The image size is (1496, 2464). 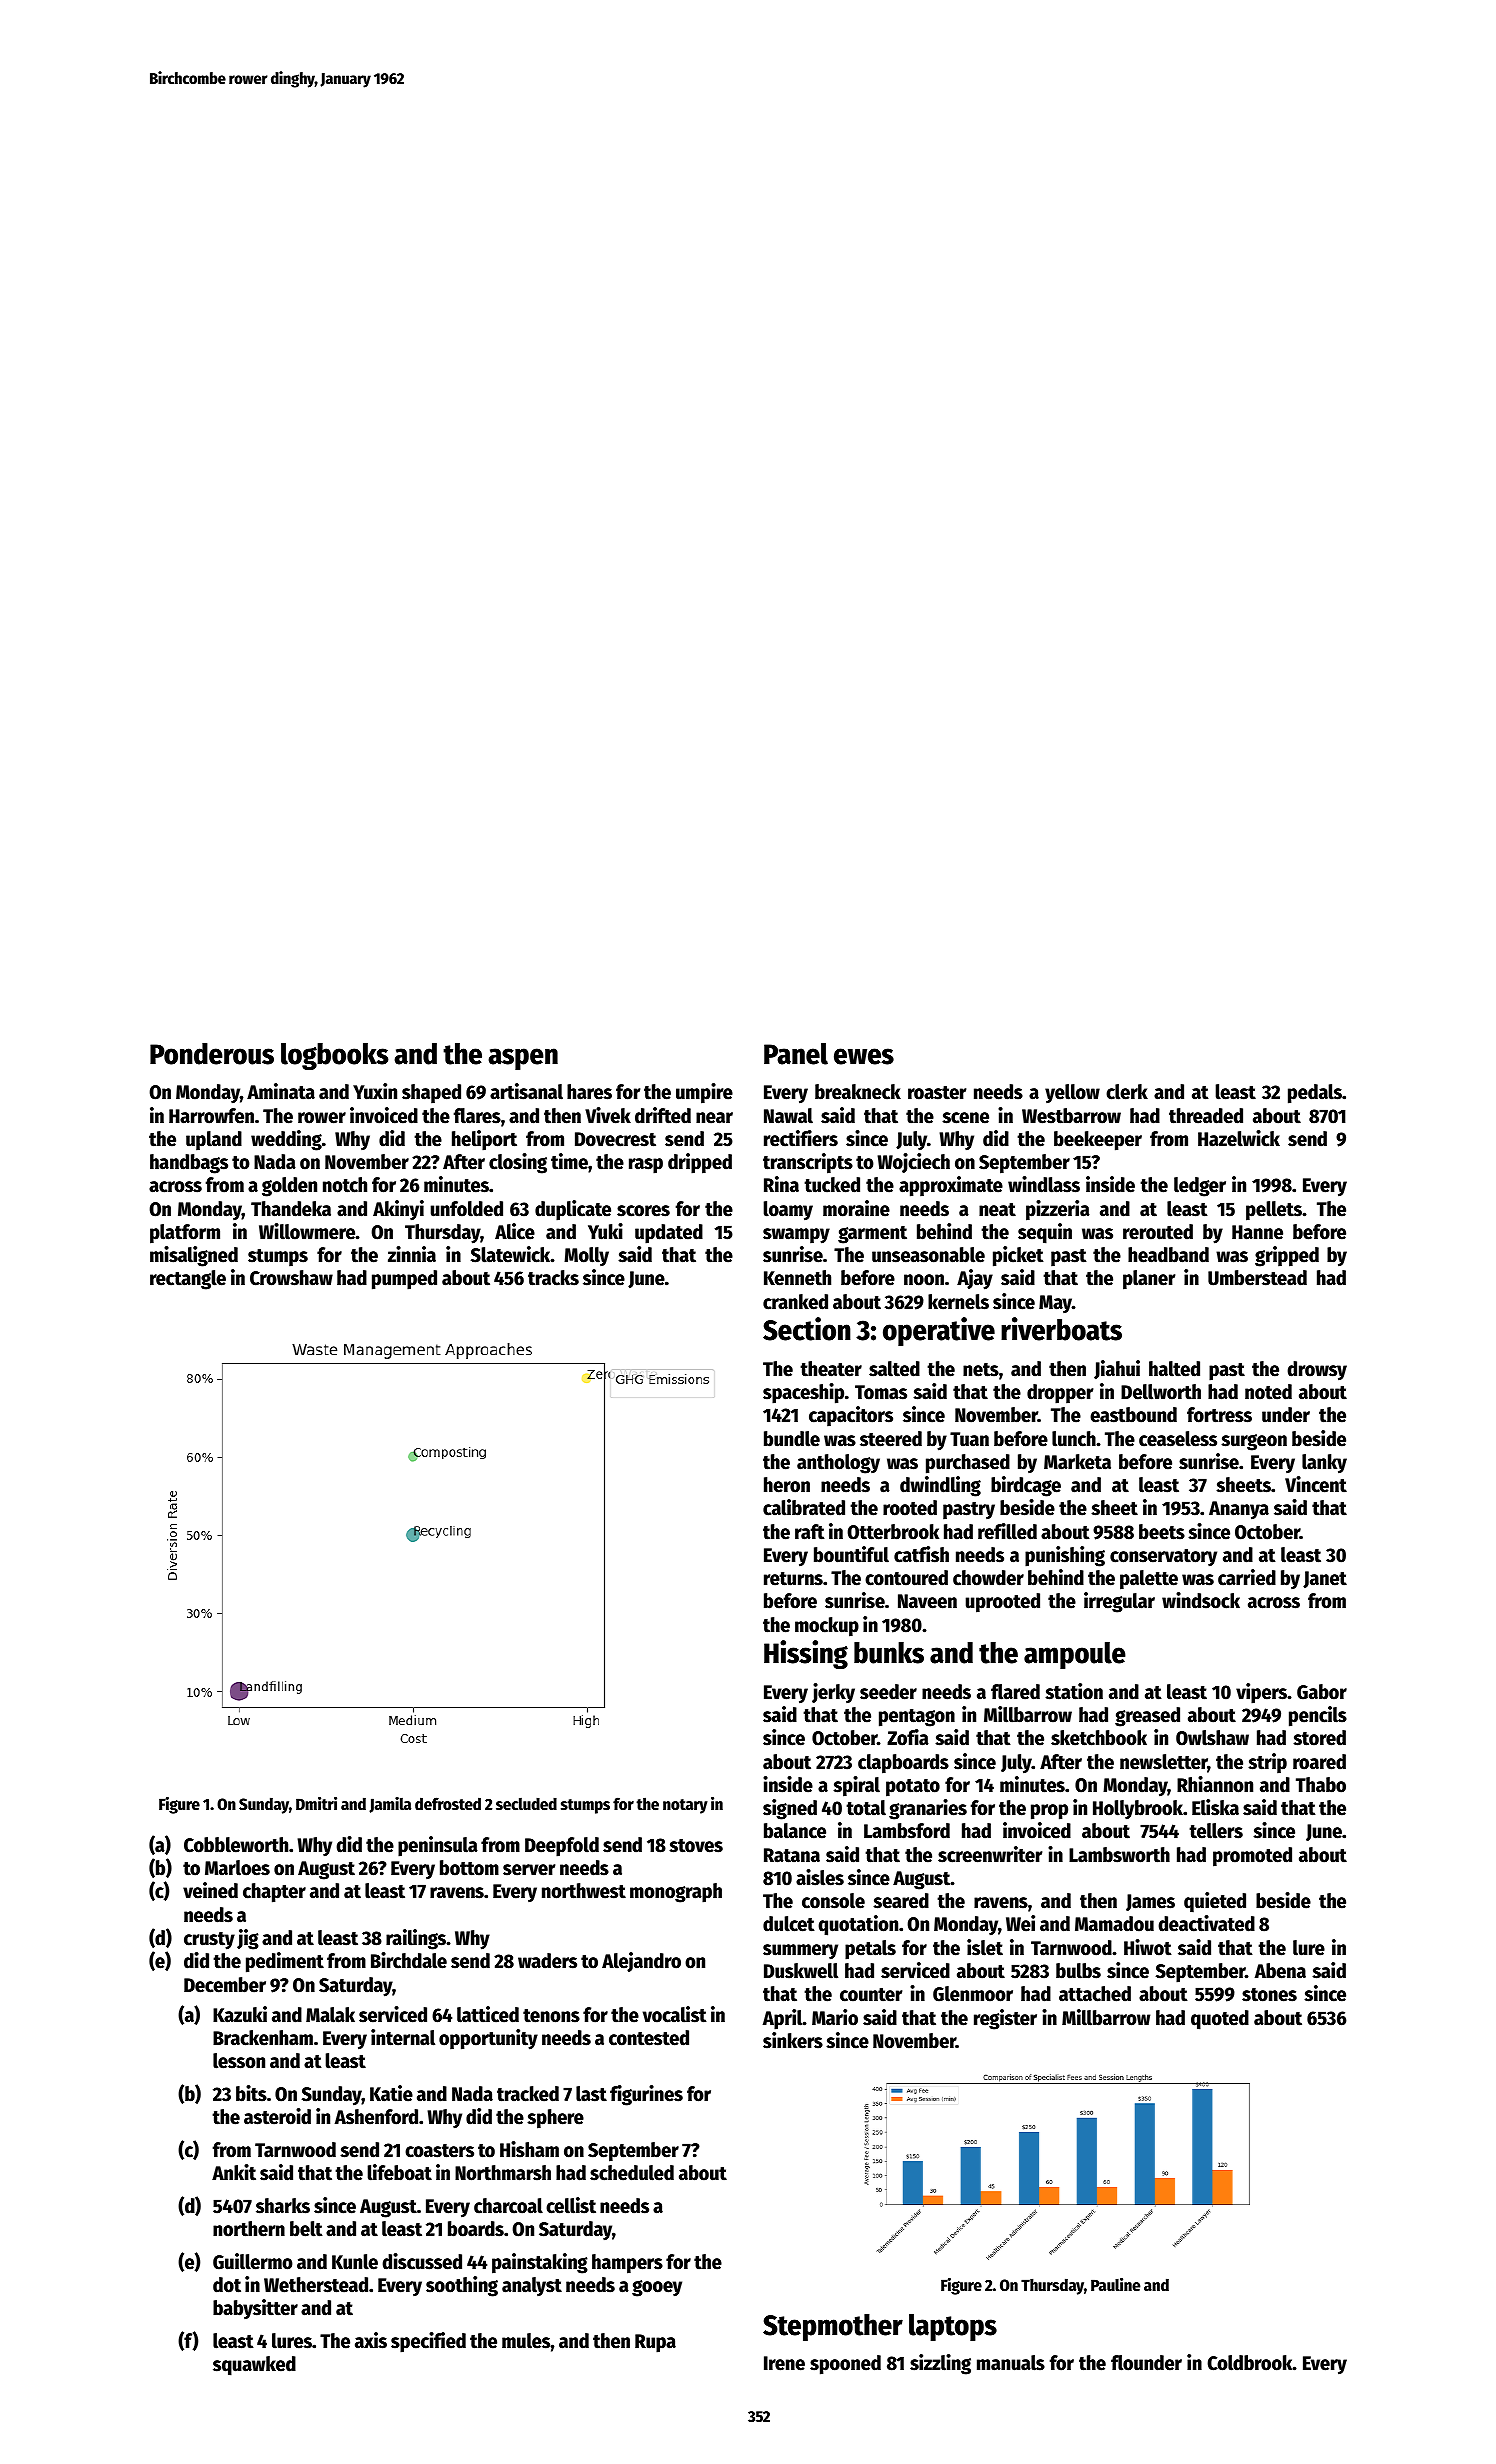 I want to click on scheduled, so click(x=632, y=2173).
